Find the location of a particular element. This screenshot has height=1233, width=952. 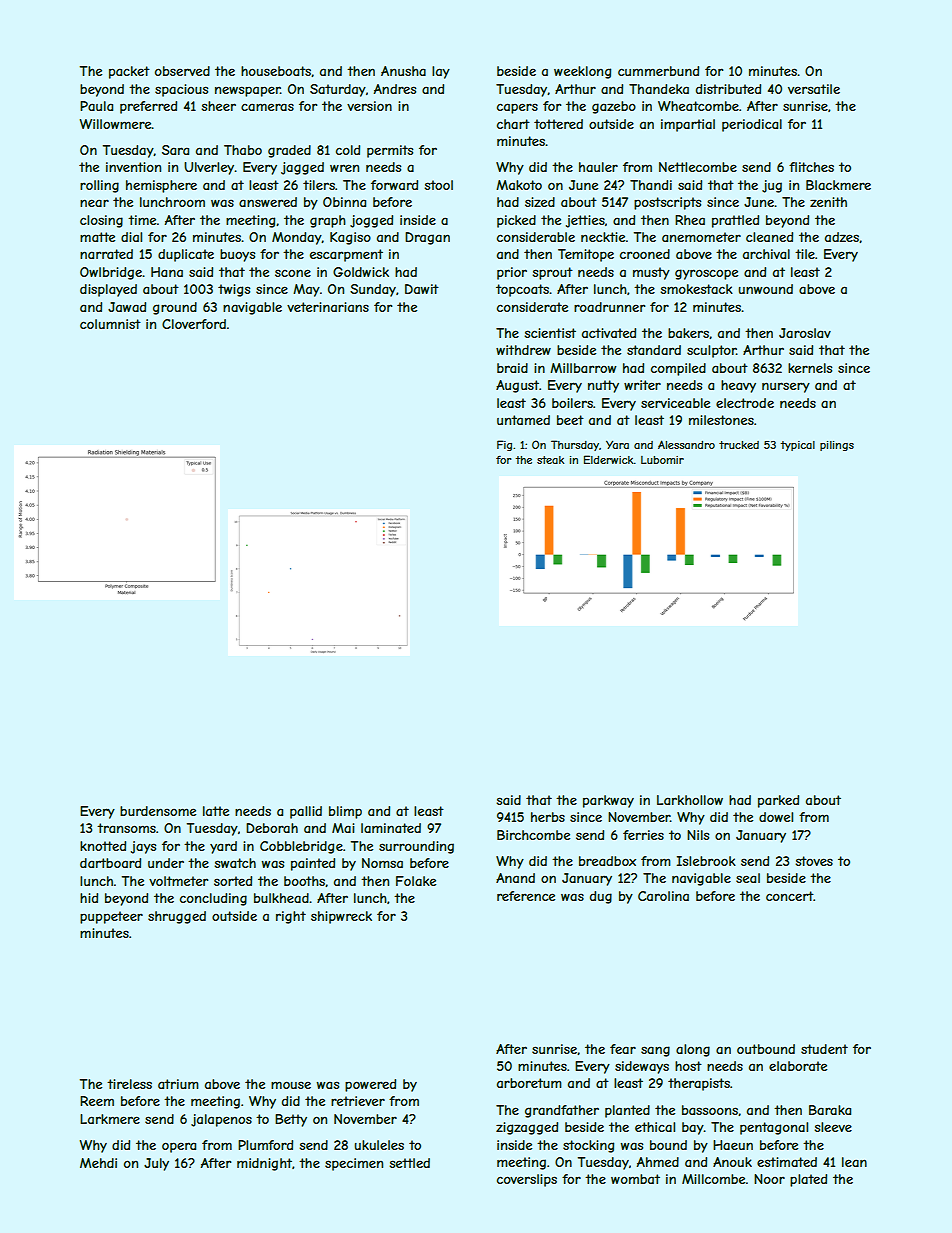

Cloverford is located at coordinates (194, 324).
